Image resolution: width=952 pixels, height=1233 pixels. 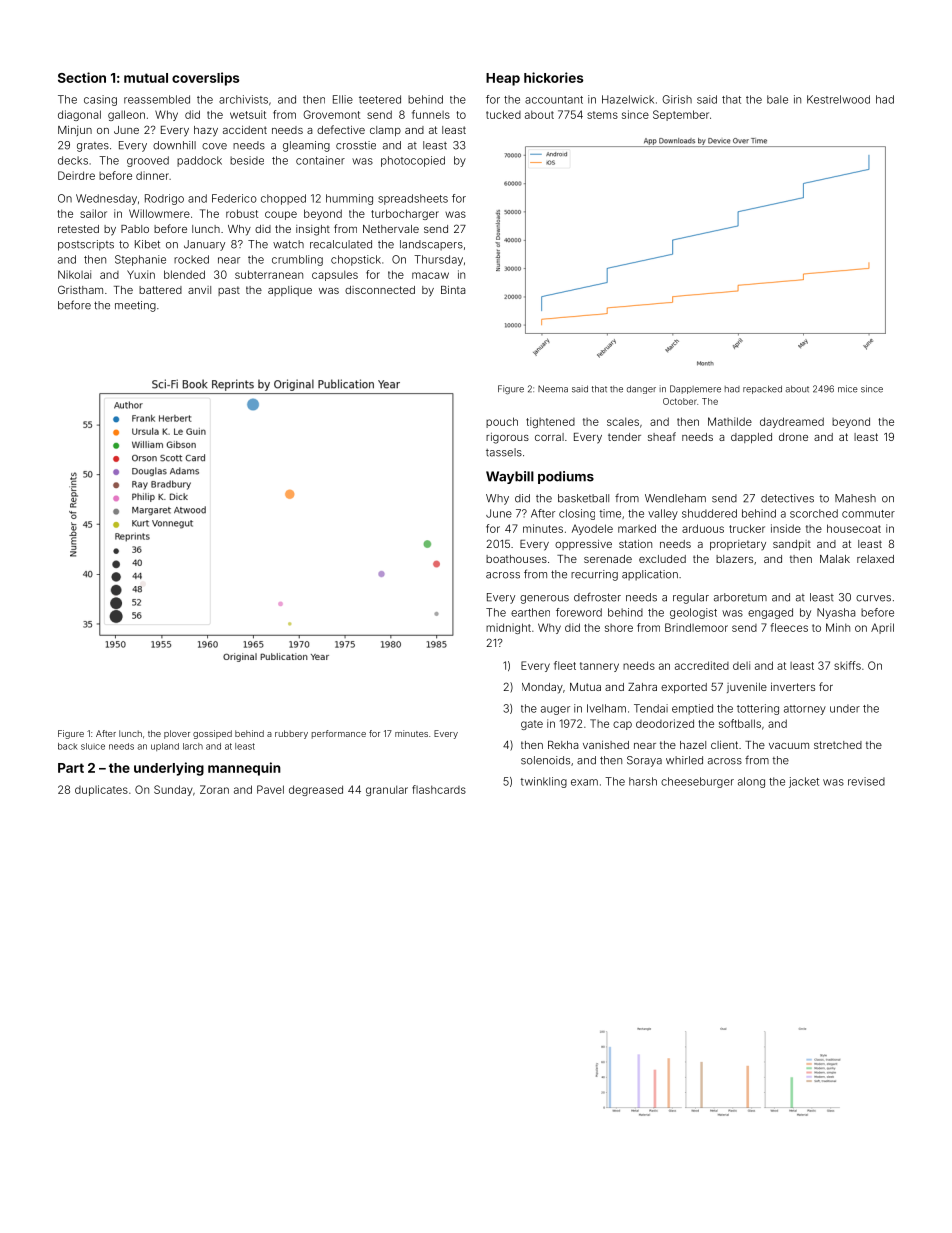 What do you see at coordinates (516, 559) in the image?
I see `boathouses` at bounding box center [516, 559].
